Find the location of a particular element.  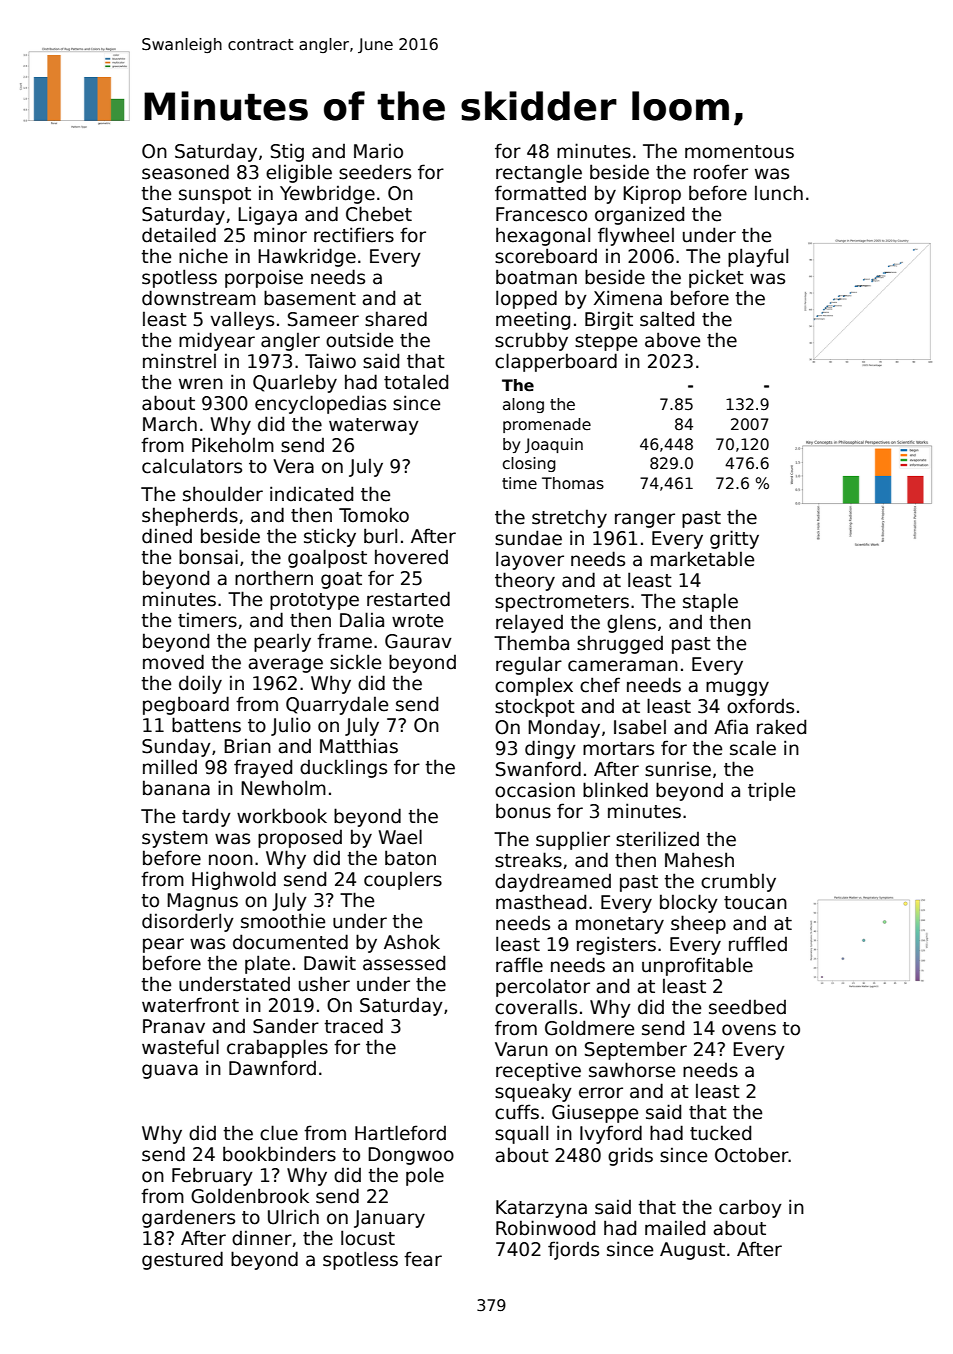

momentous is located at coordinates (739, 152).
